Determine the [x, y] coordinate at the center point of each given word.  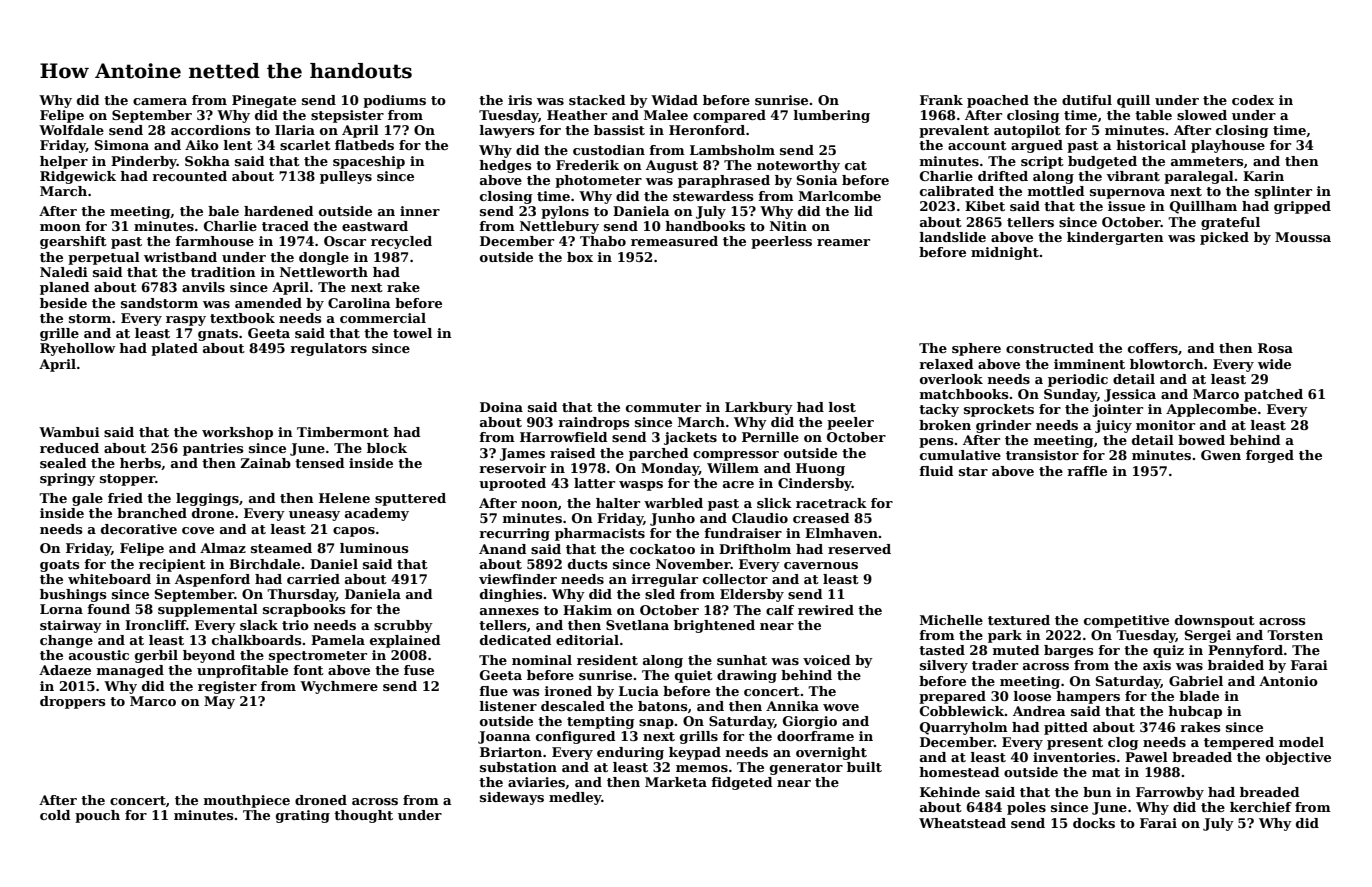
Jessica [1130, 395]
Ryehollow [78, 349]
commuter [663, 407]
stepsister [347, 116]
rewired [826, 610]
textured [1019, 620]
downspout [1215, 621]
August [672, 166]
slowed [1202, 115]
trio [295, 625]
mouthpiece [247, 801]
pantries [213, 449]
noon [539, 504]
